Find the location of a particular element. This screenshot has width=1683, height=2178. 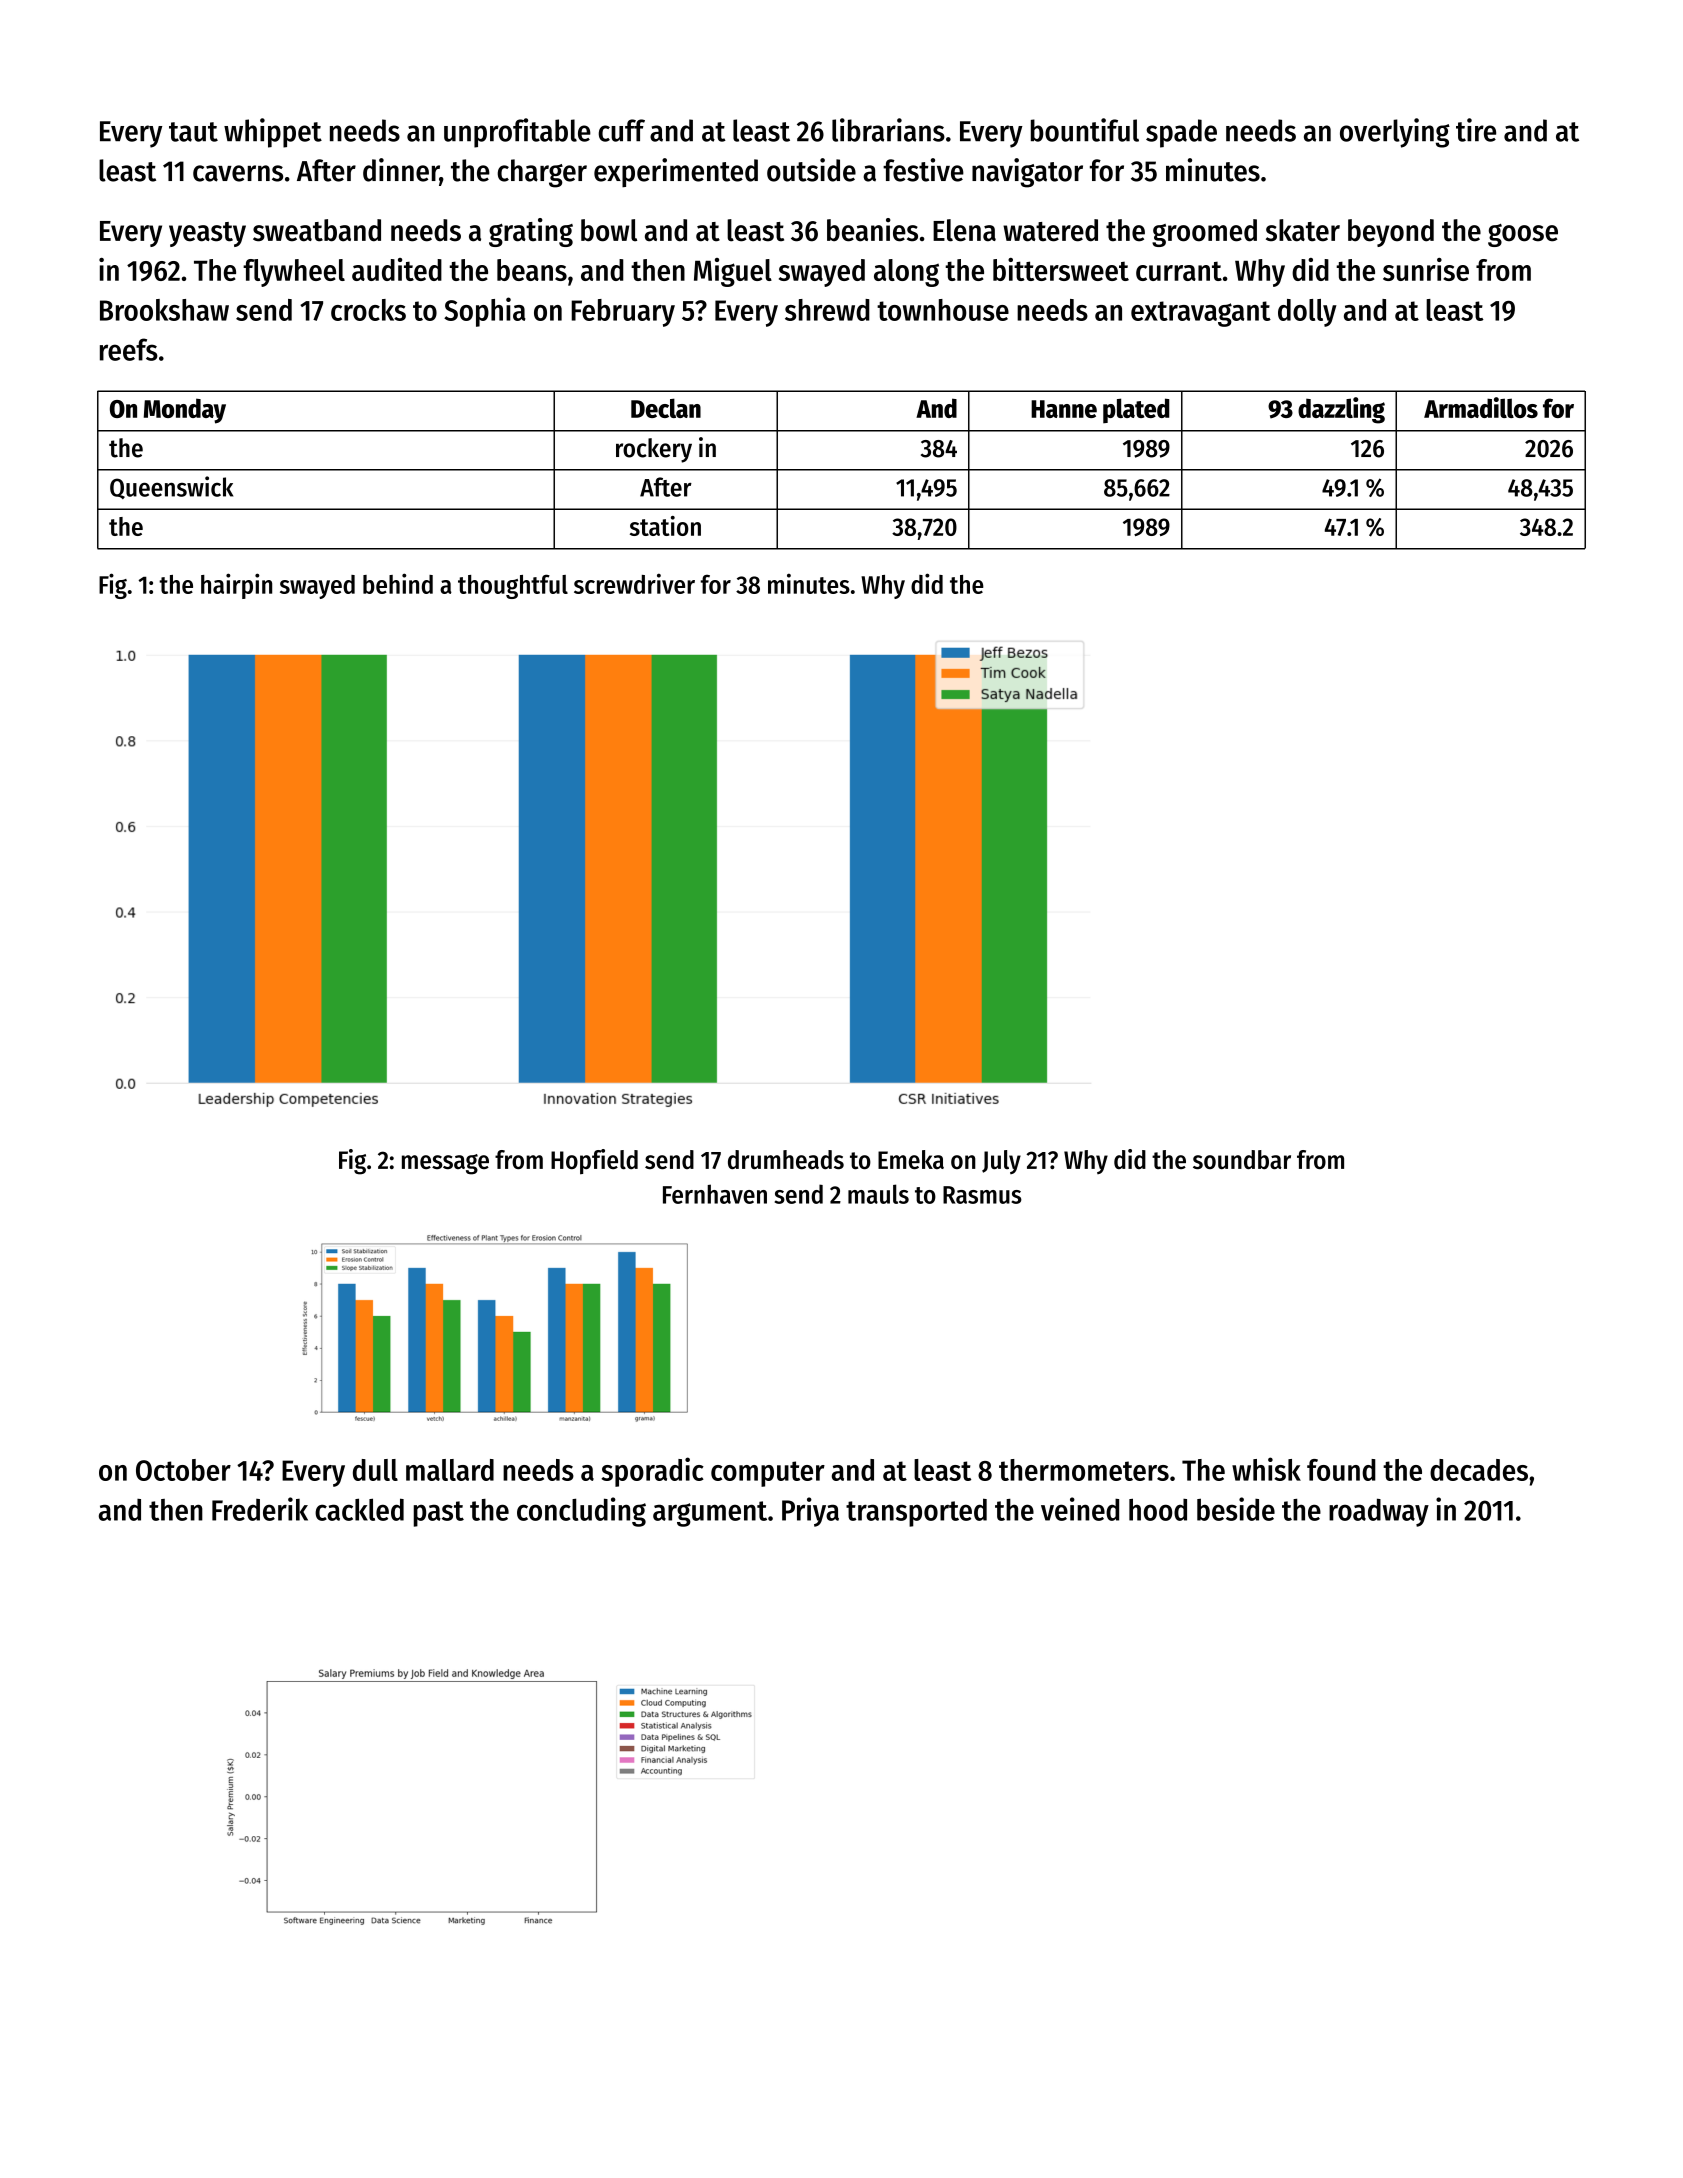

Hanne is located at coordinates (1064, 409).
